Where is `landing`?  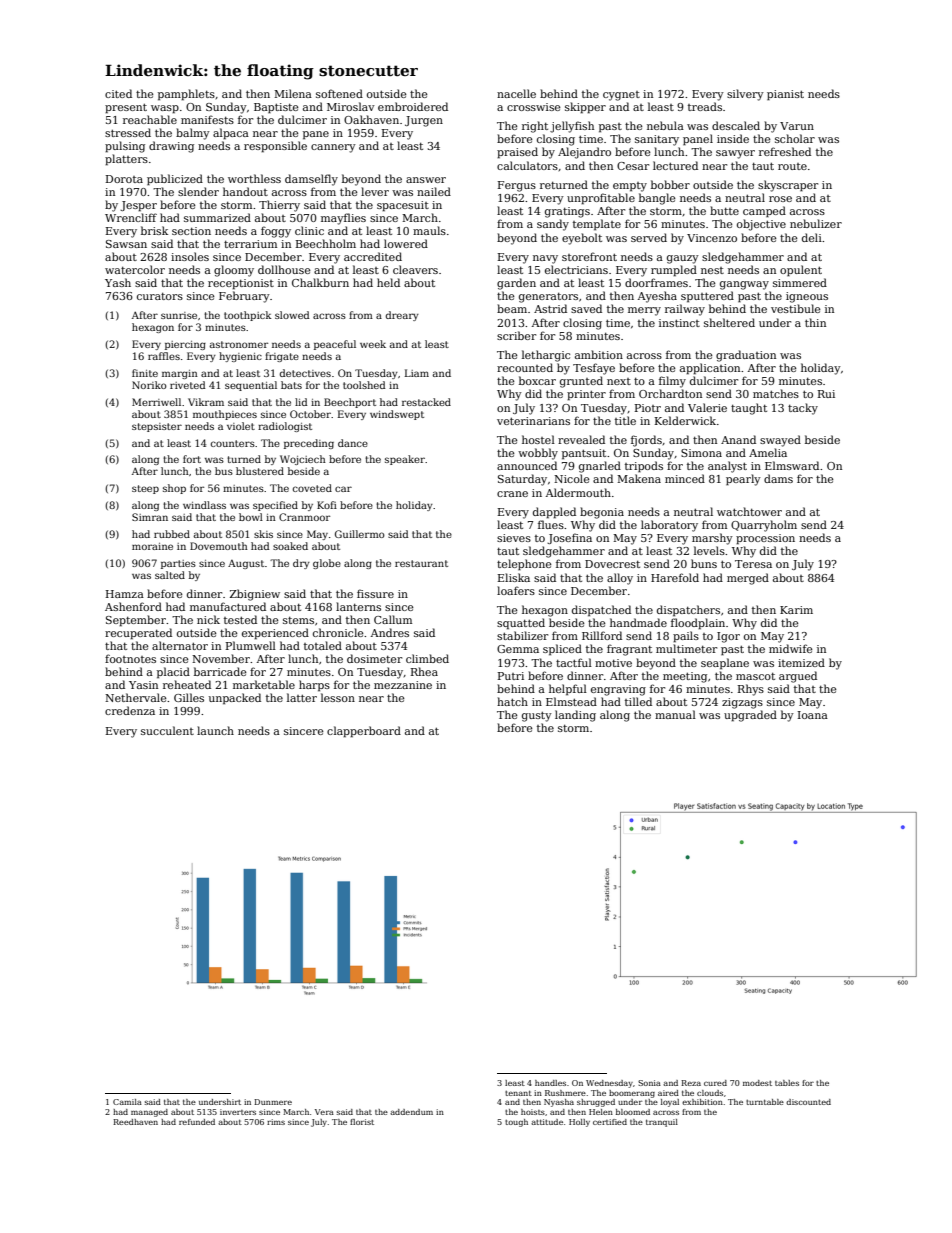
landing is located at coordinates (575, 716).
